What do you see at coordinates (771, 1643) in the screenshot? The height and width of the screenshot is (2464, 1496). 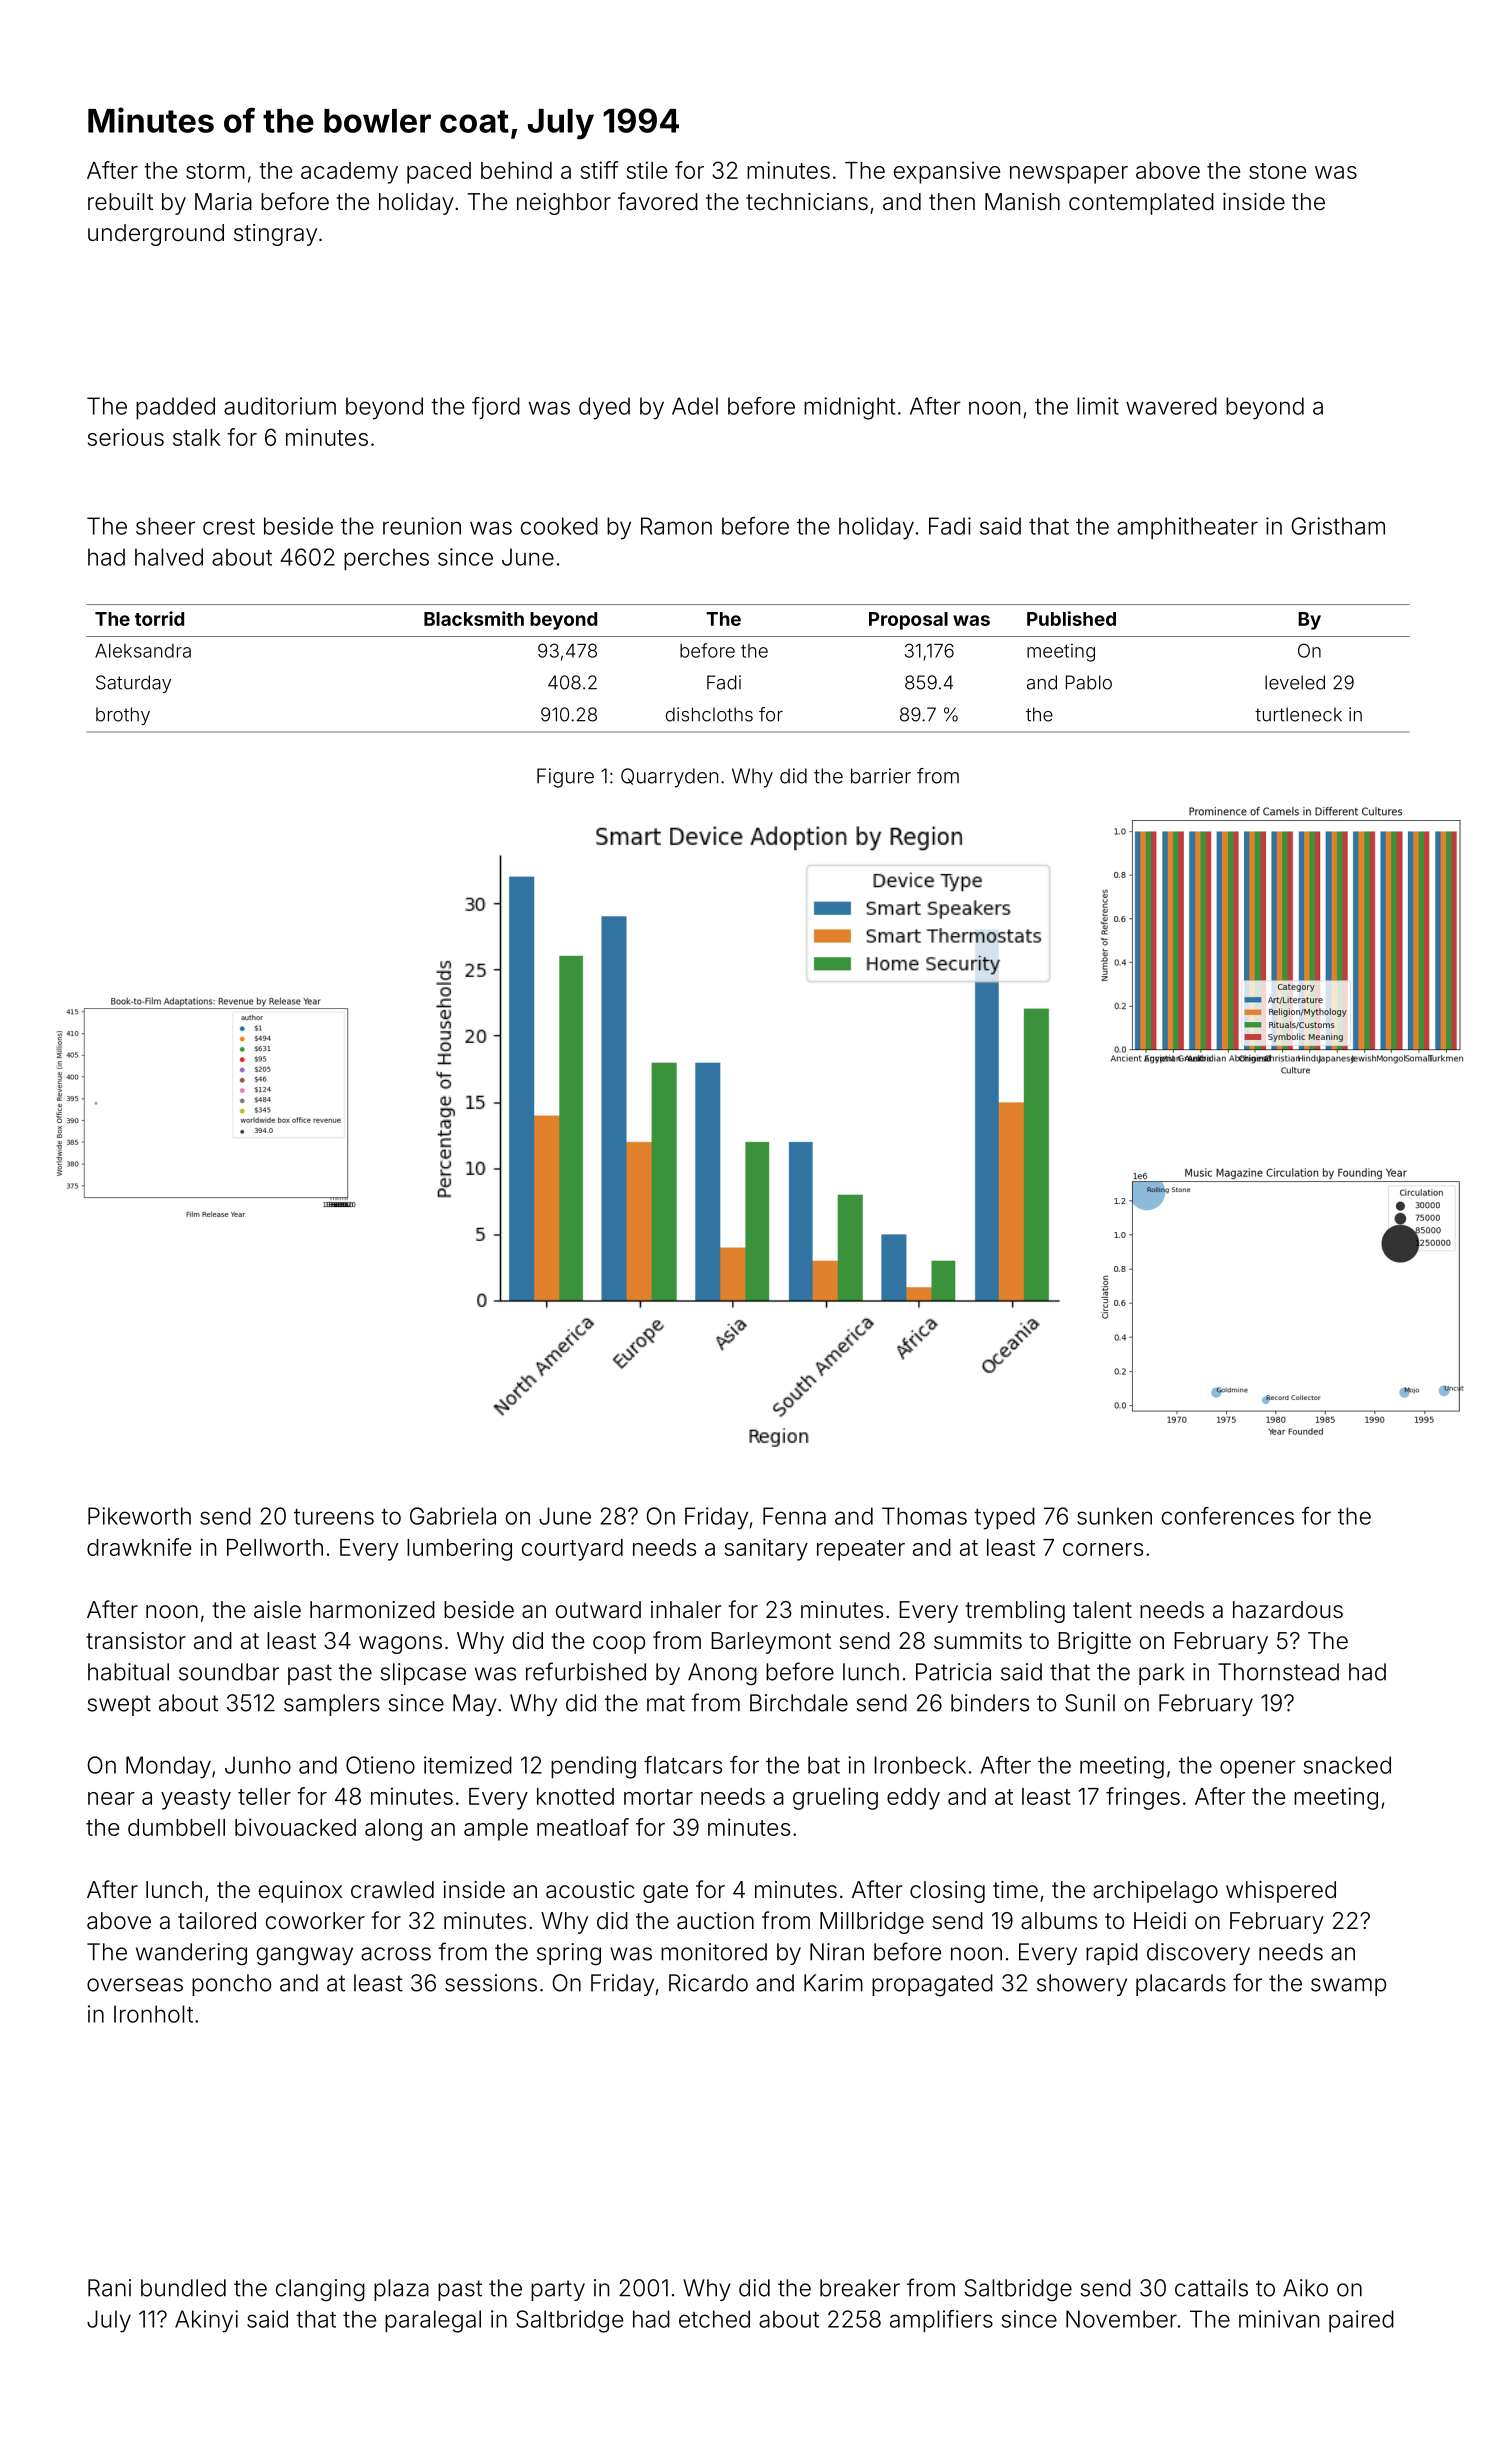 I see `Barleymont` at bounding box center [771, 1643].
